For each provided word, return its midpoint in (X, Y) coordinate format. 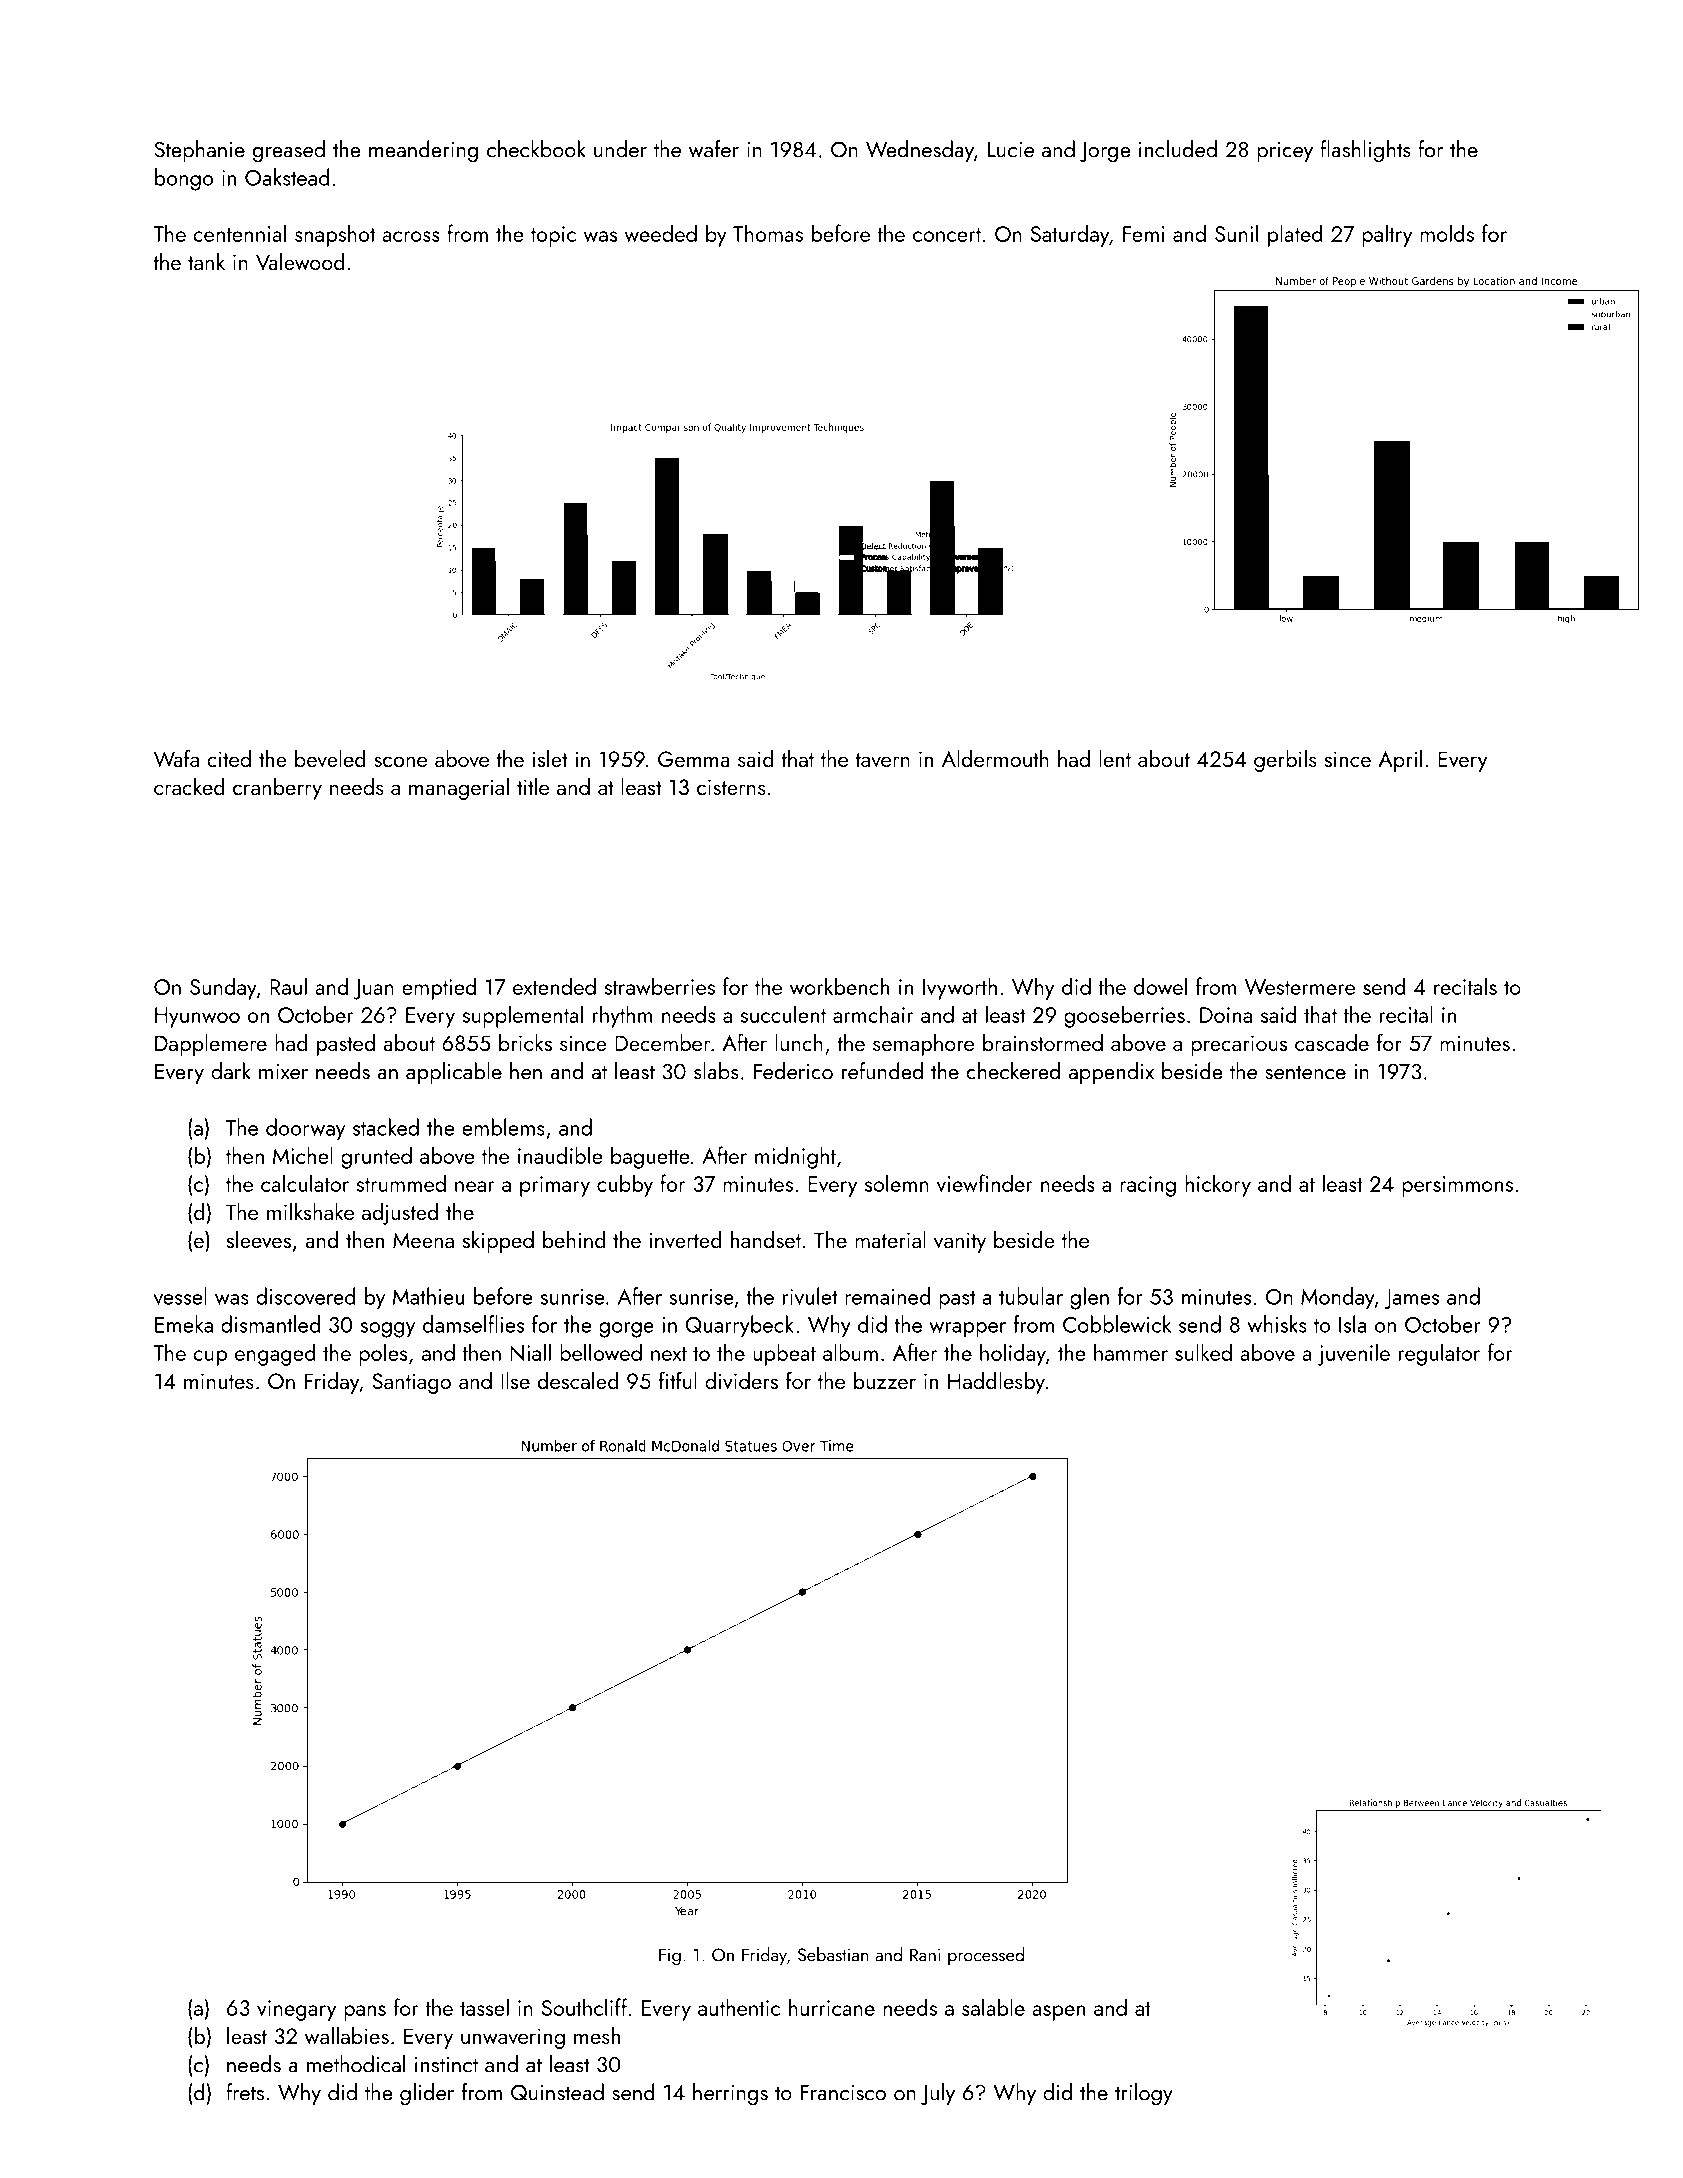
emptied (439, 988)
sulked (1203, 1352)
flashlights (1365, 151)
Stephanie (199, 151)
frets (245, 2092)
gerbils (1285, 761)
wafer (714, 149)
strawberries (659, 986)
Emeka (184, 1324)
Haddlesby (996, 1383)
